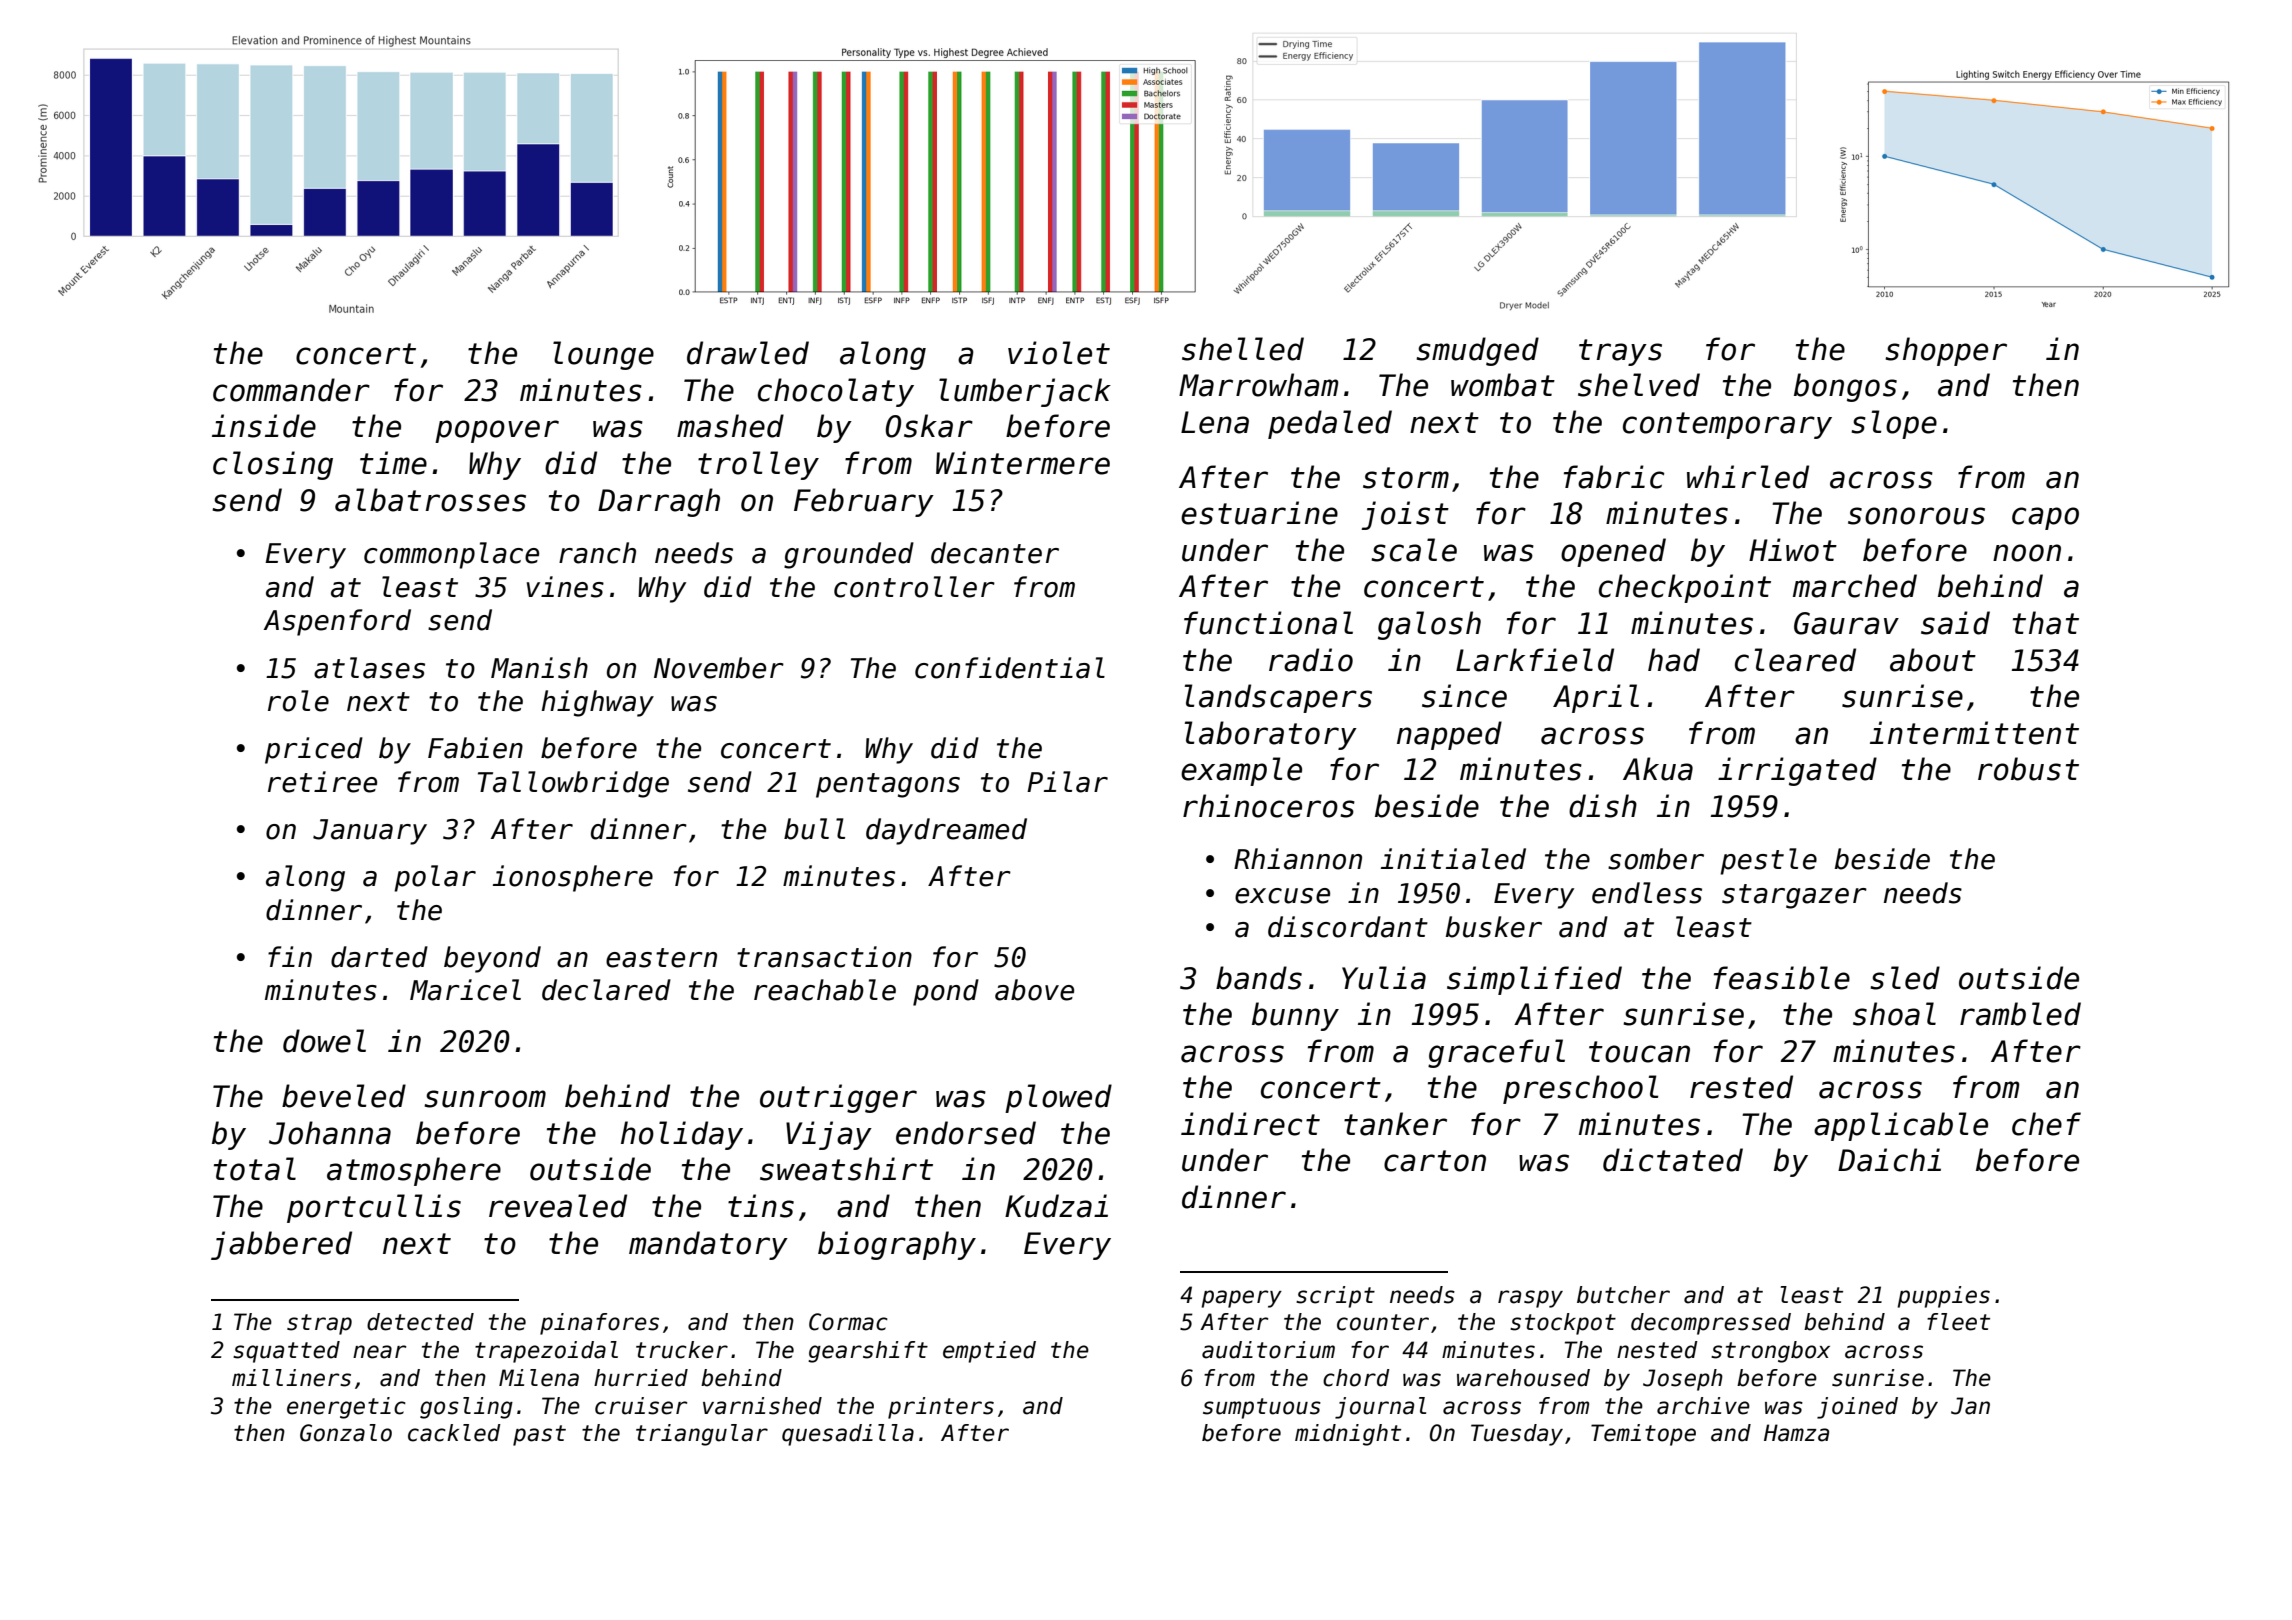 This screenshot has width=2292, height=1620. What do you see at coordinates (466, 1408) in the screenshot?
I see `gosling` at bounding box center [466, 1408].
